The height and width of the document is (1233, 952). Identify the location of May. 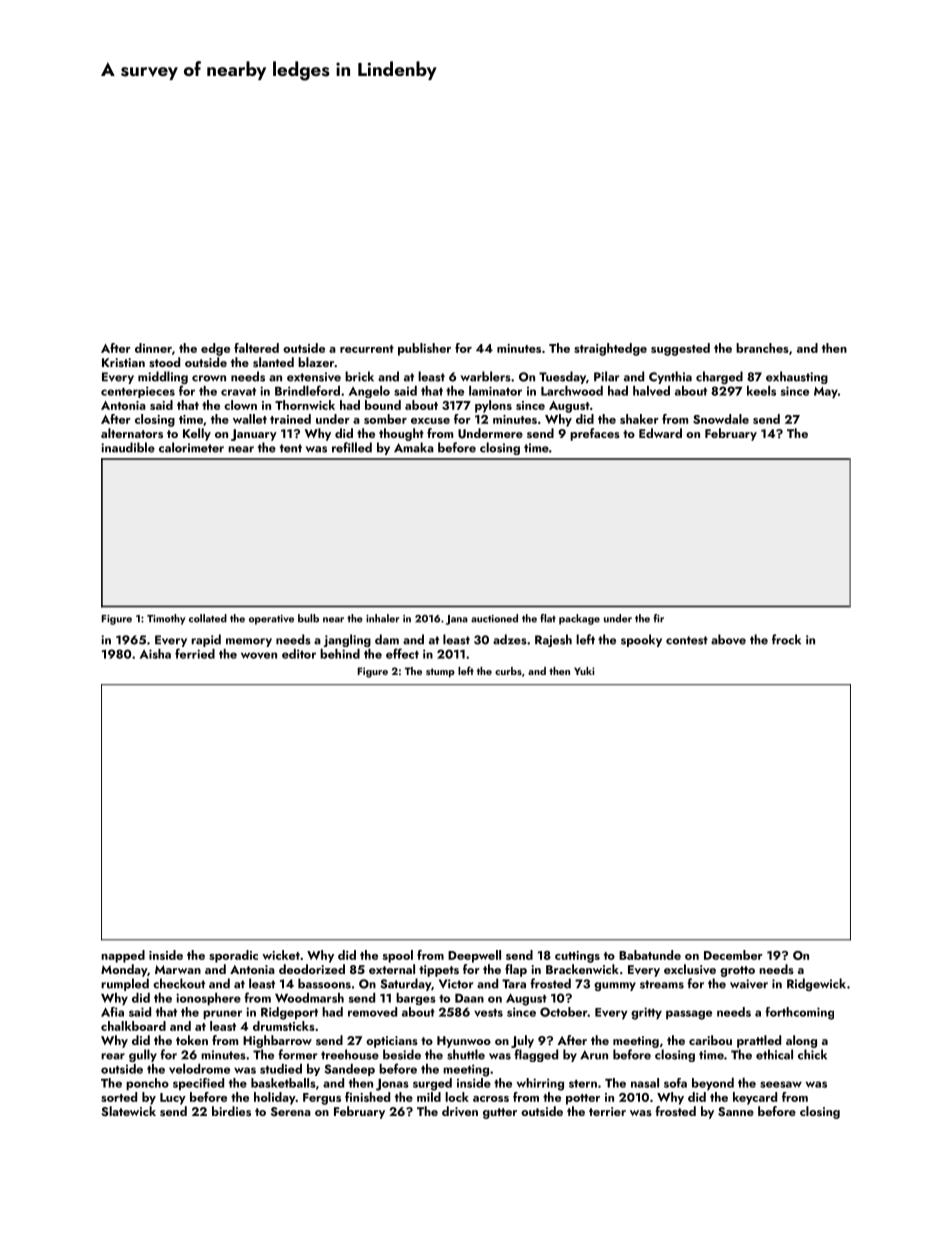
(826, 392).
